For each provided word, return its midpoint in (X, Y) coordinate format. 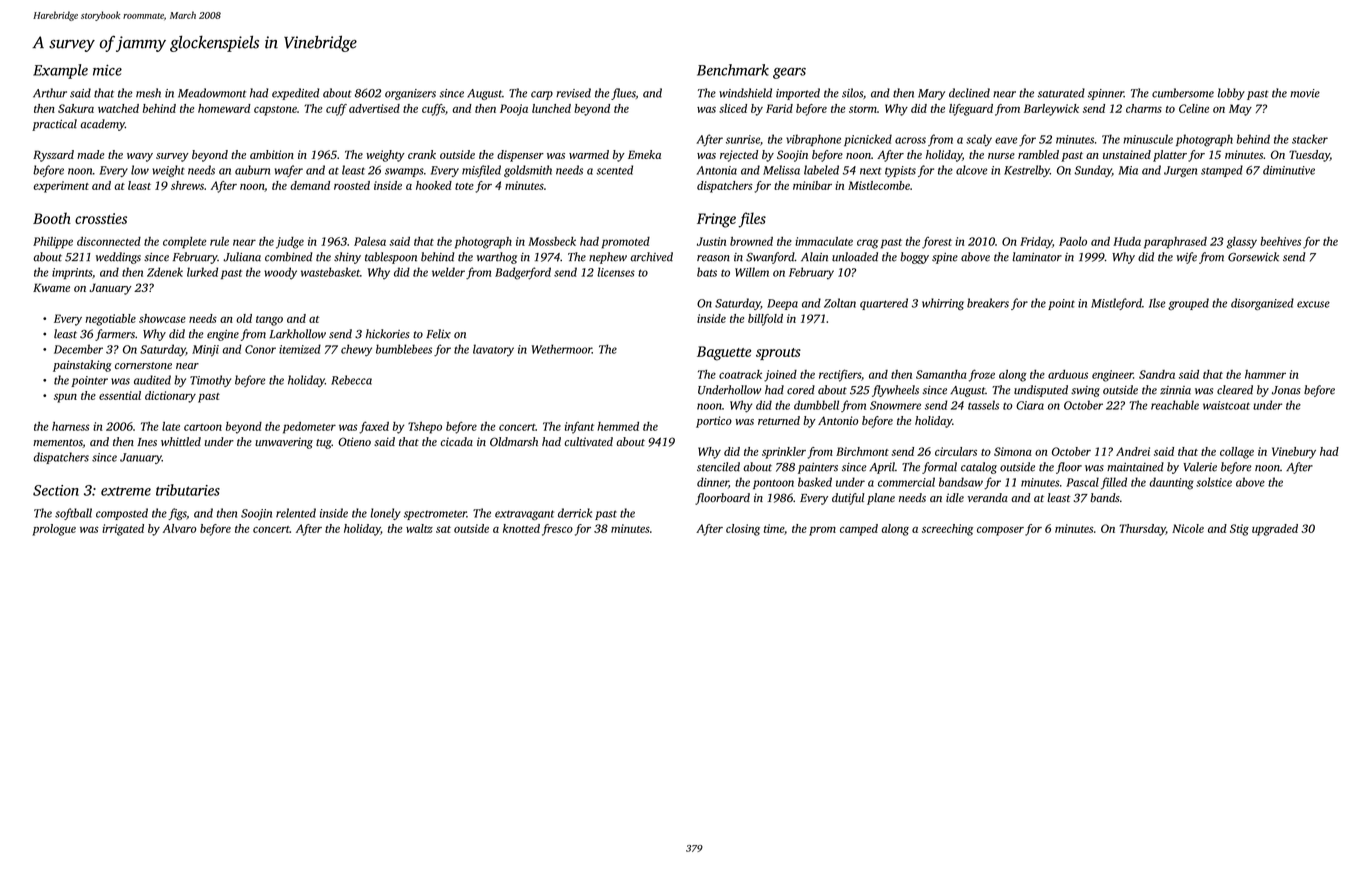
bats (707, 272)
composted (122, 514)
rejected (739, 156)
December (78, 349)
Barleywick (1051, 110)
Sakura (76, 108)
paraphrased (1175, 243)
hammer (1265, 374)
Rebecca (351, 380)
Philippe (53, 243)
